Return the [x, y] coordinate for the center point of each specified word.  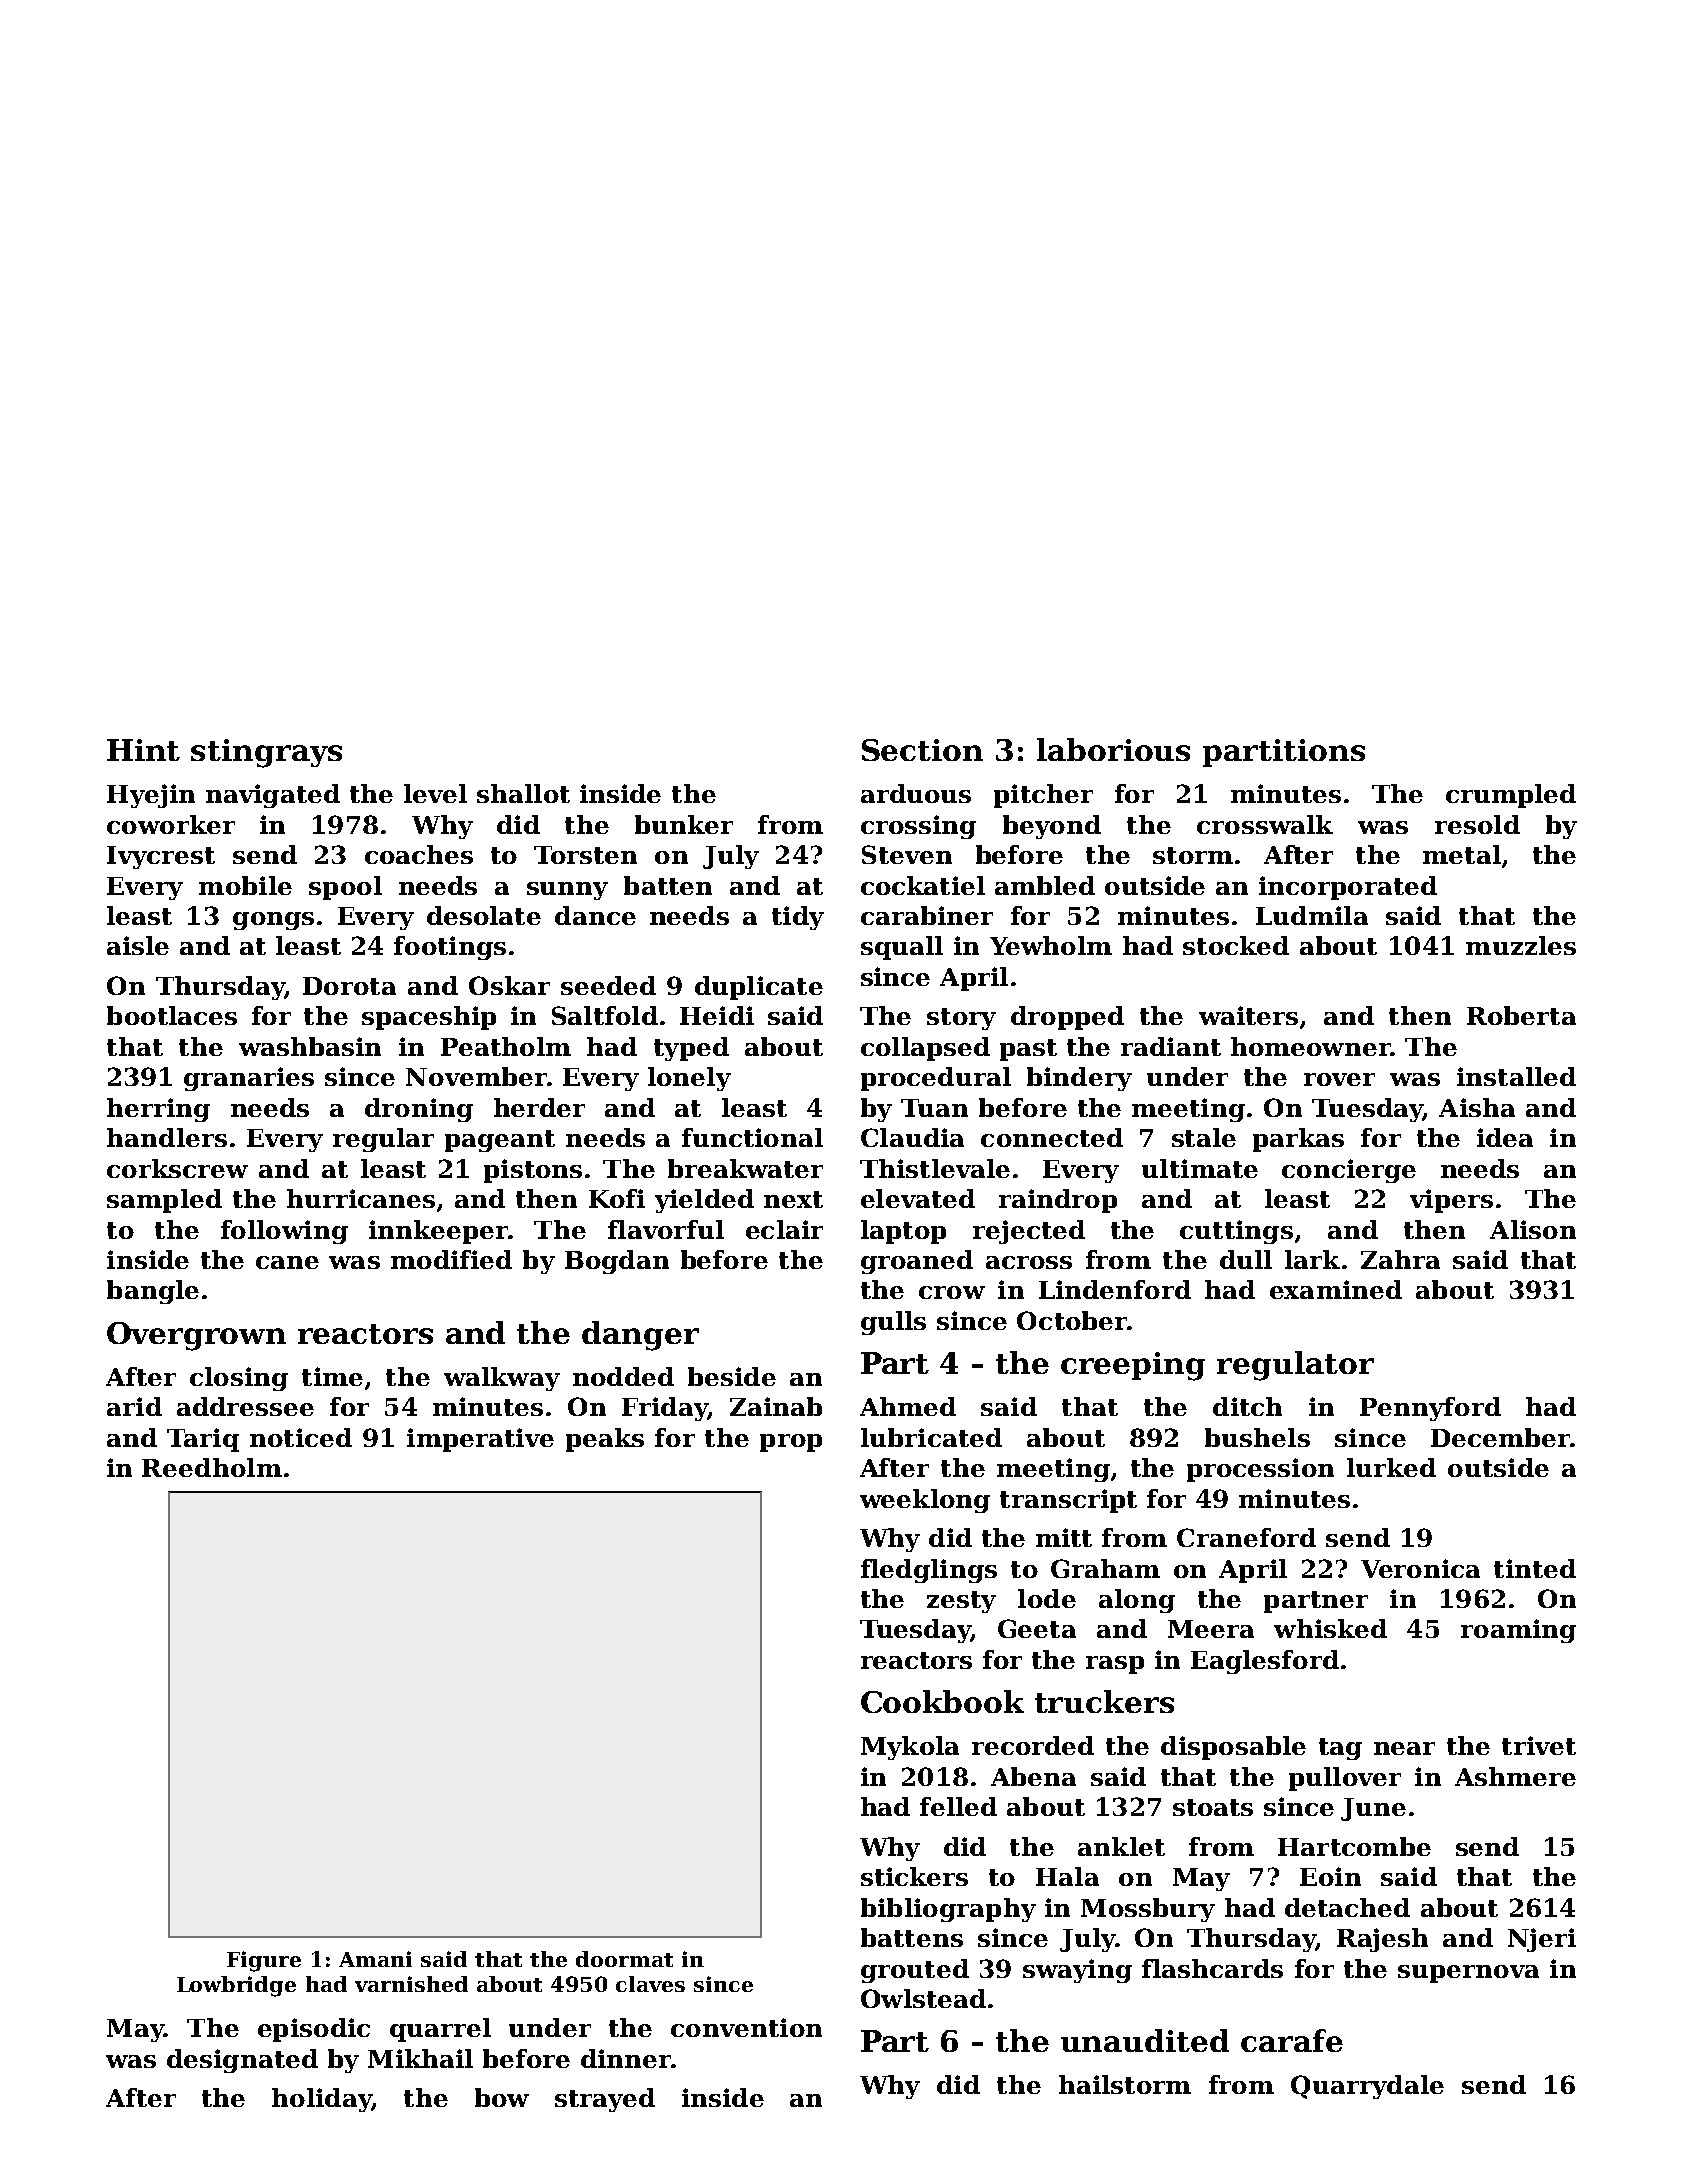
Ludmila [1312, 915]
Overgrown [196, 1336]
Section [922, 750]
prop [791, 1443]
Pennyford [1430, 1409]
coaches [419, 854]
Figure [264, 1961]
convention [746, 2027]
